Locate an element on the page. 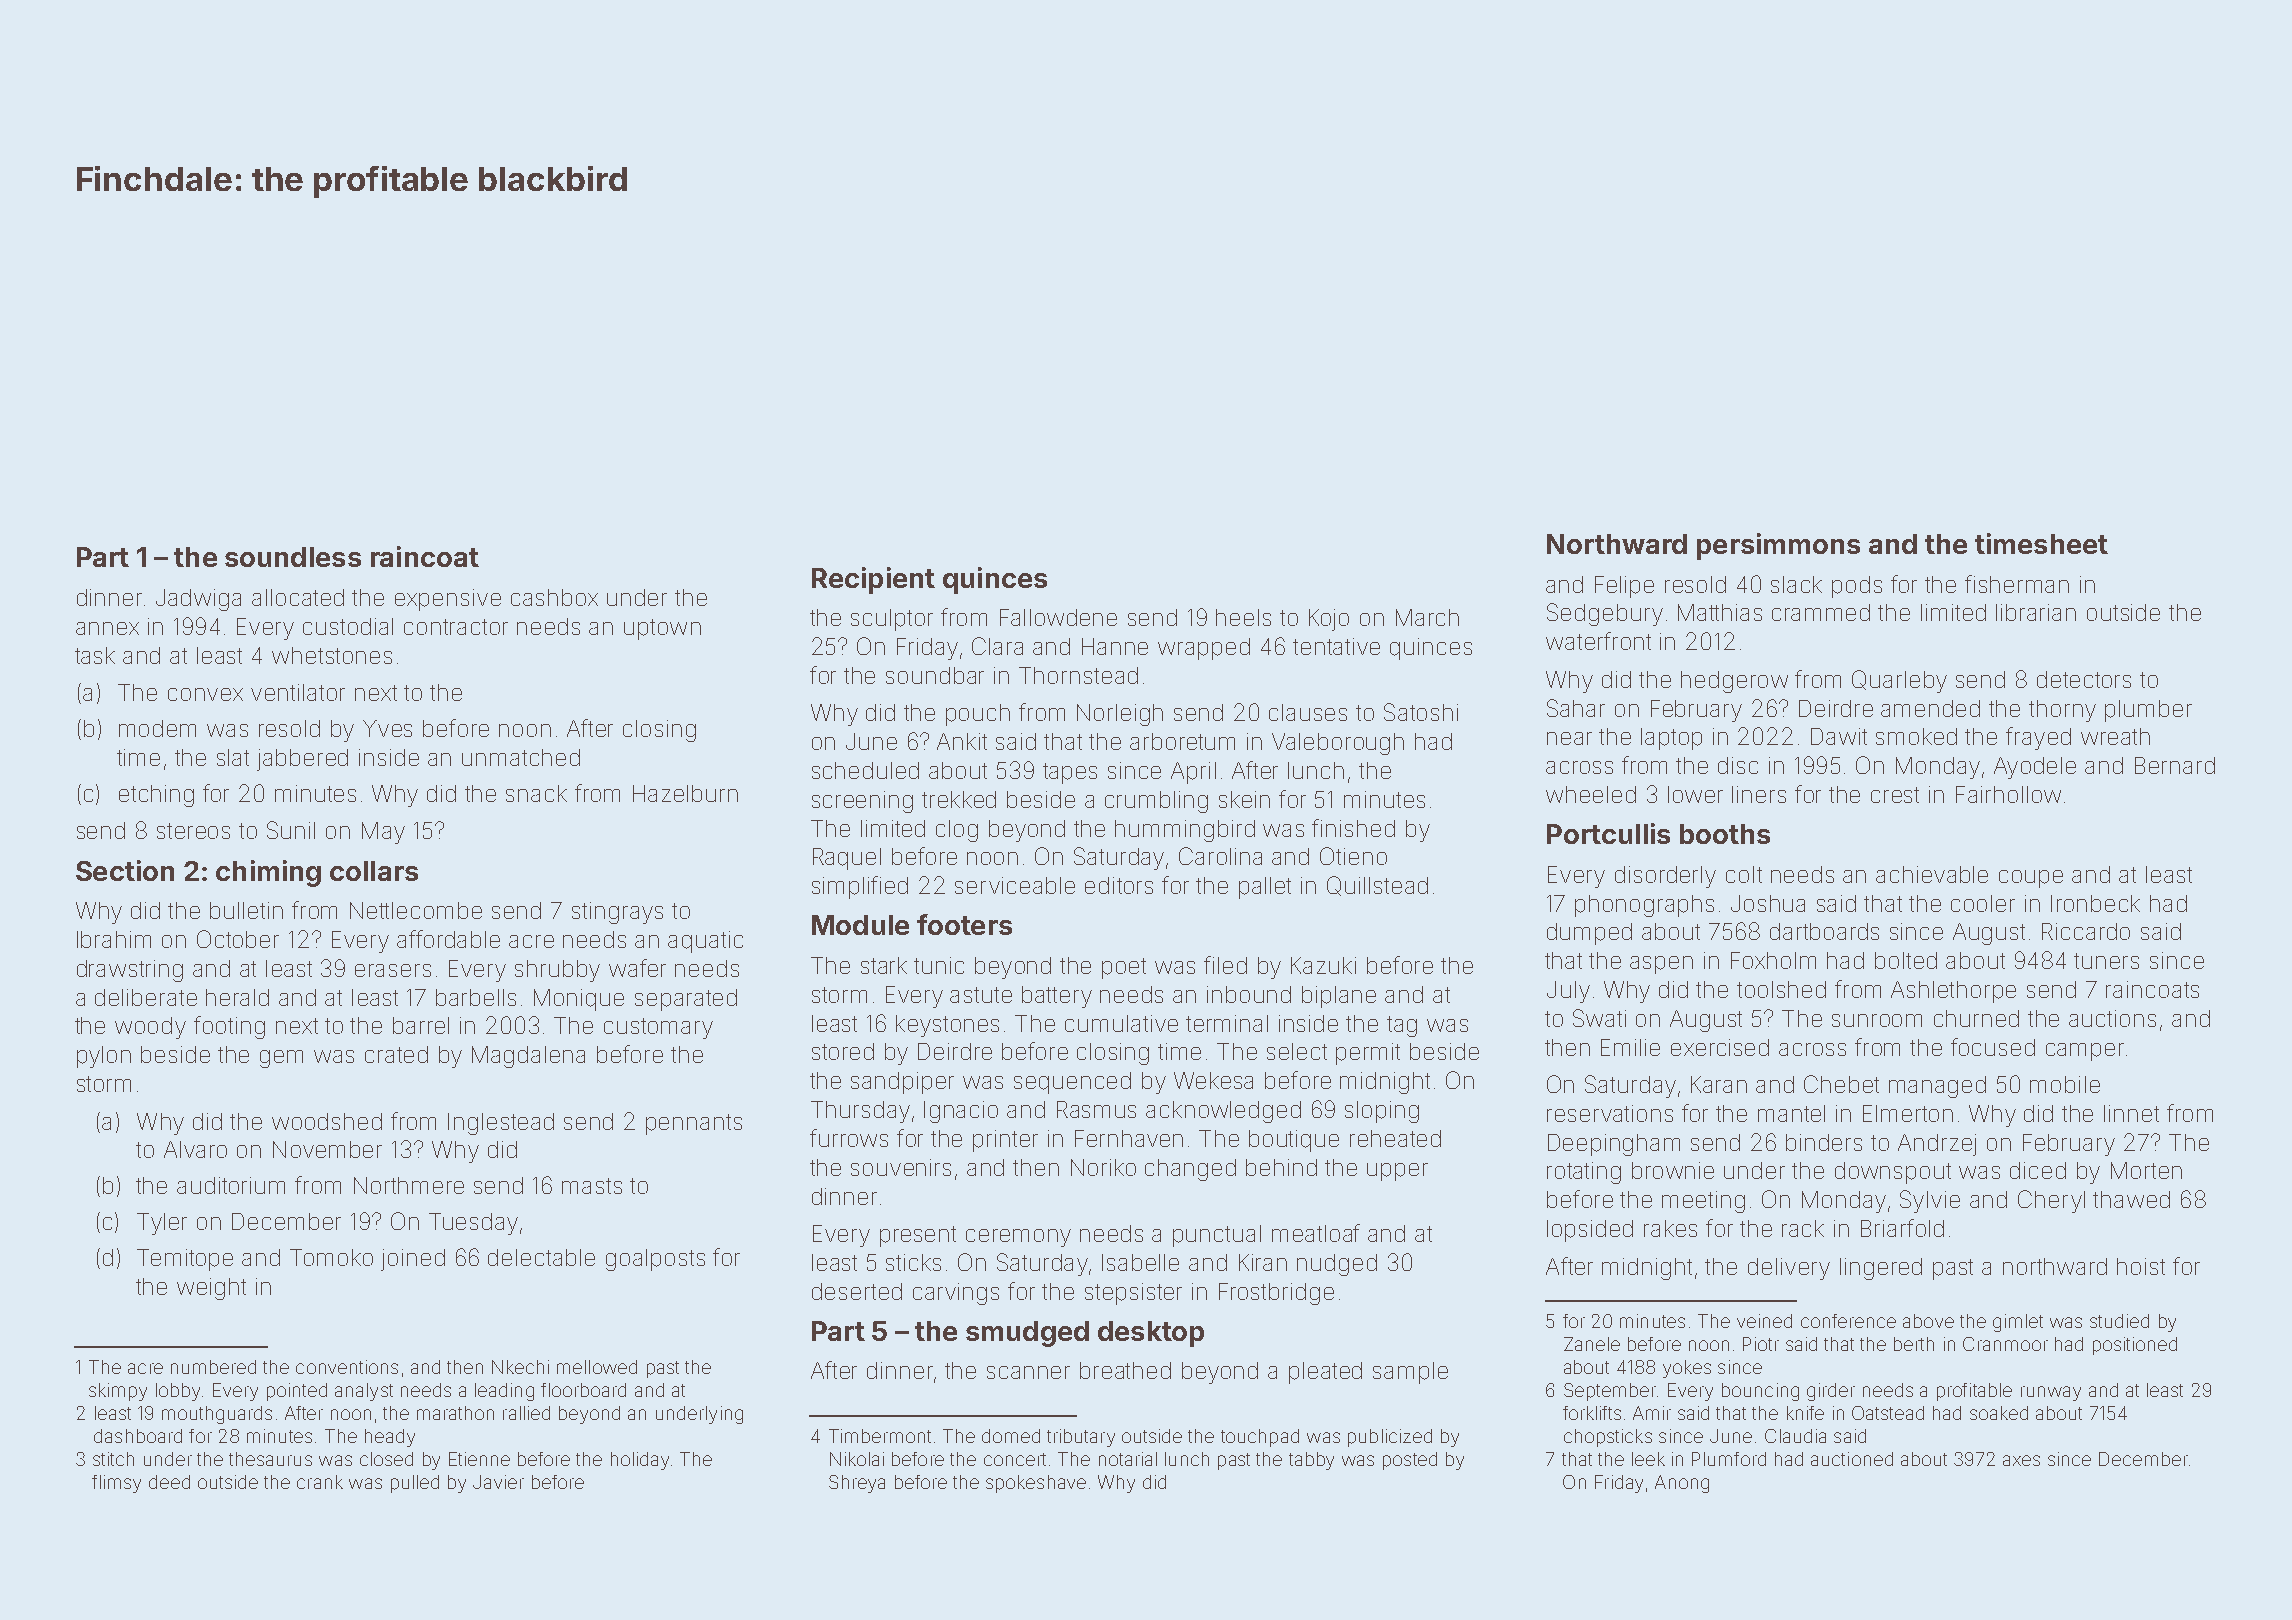 This page has height=1620, width=2292. modem is located at coordinates (157, 728).
